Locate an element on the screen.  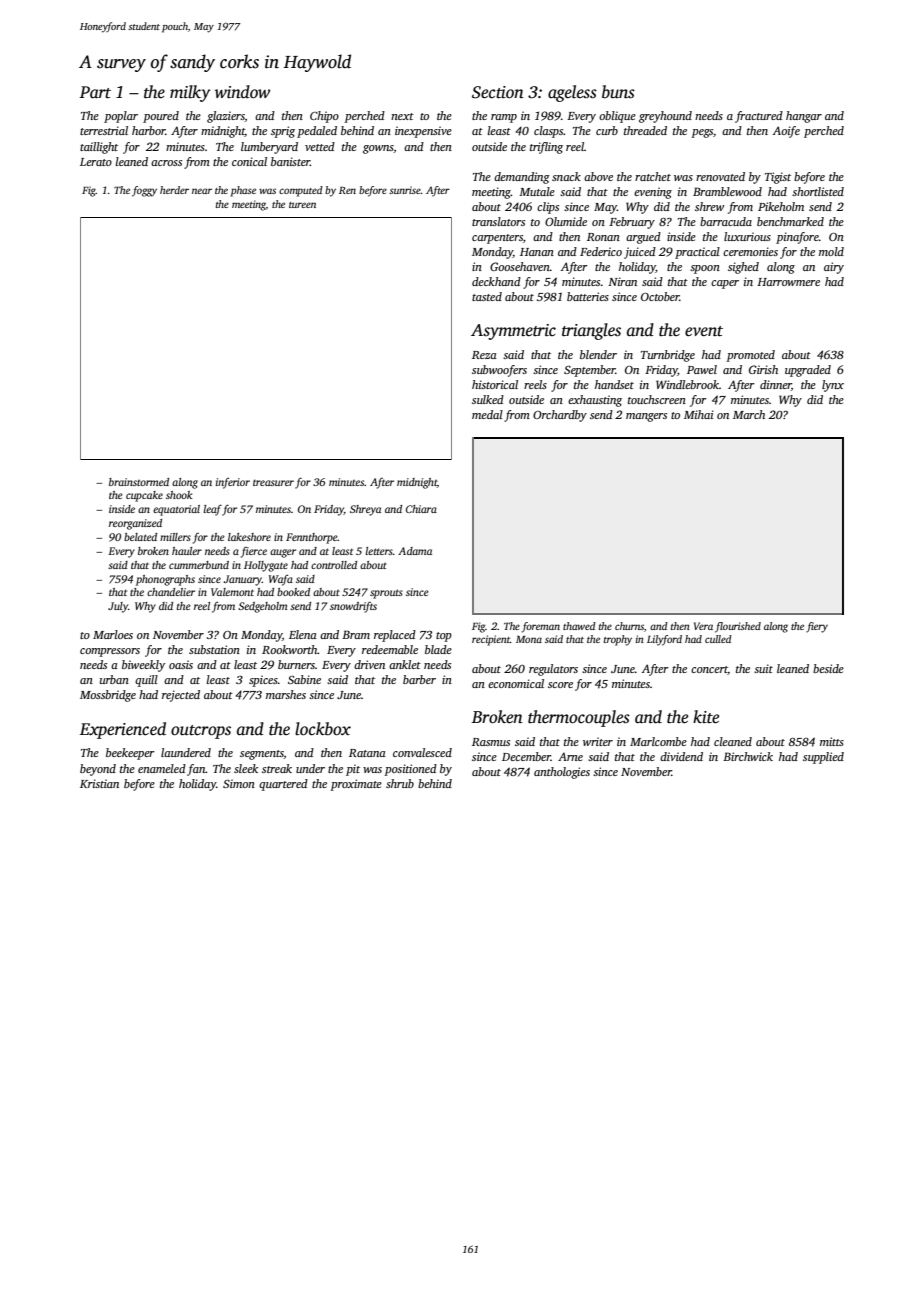
brainstormed is located at coordinates (139, 482).
